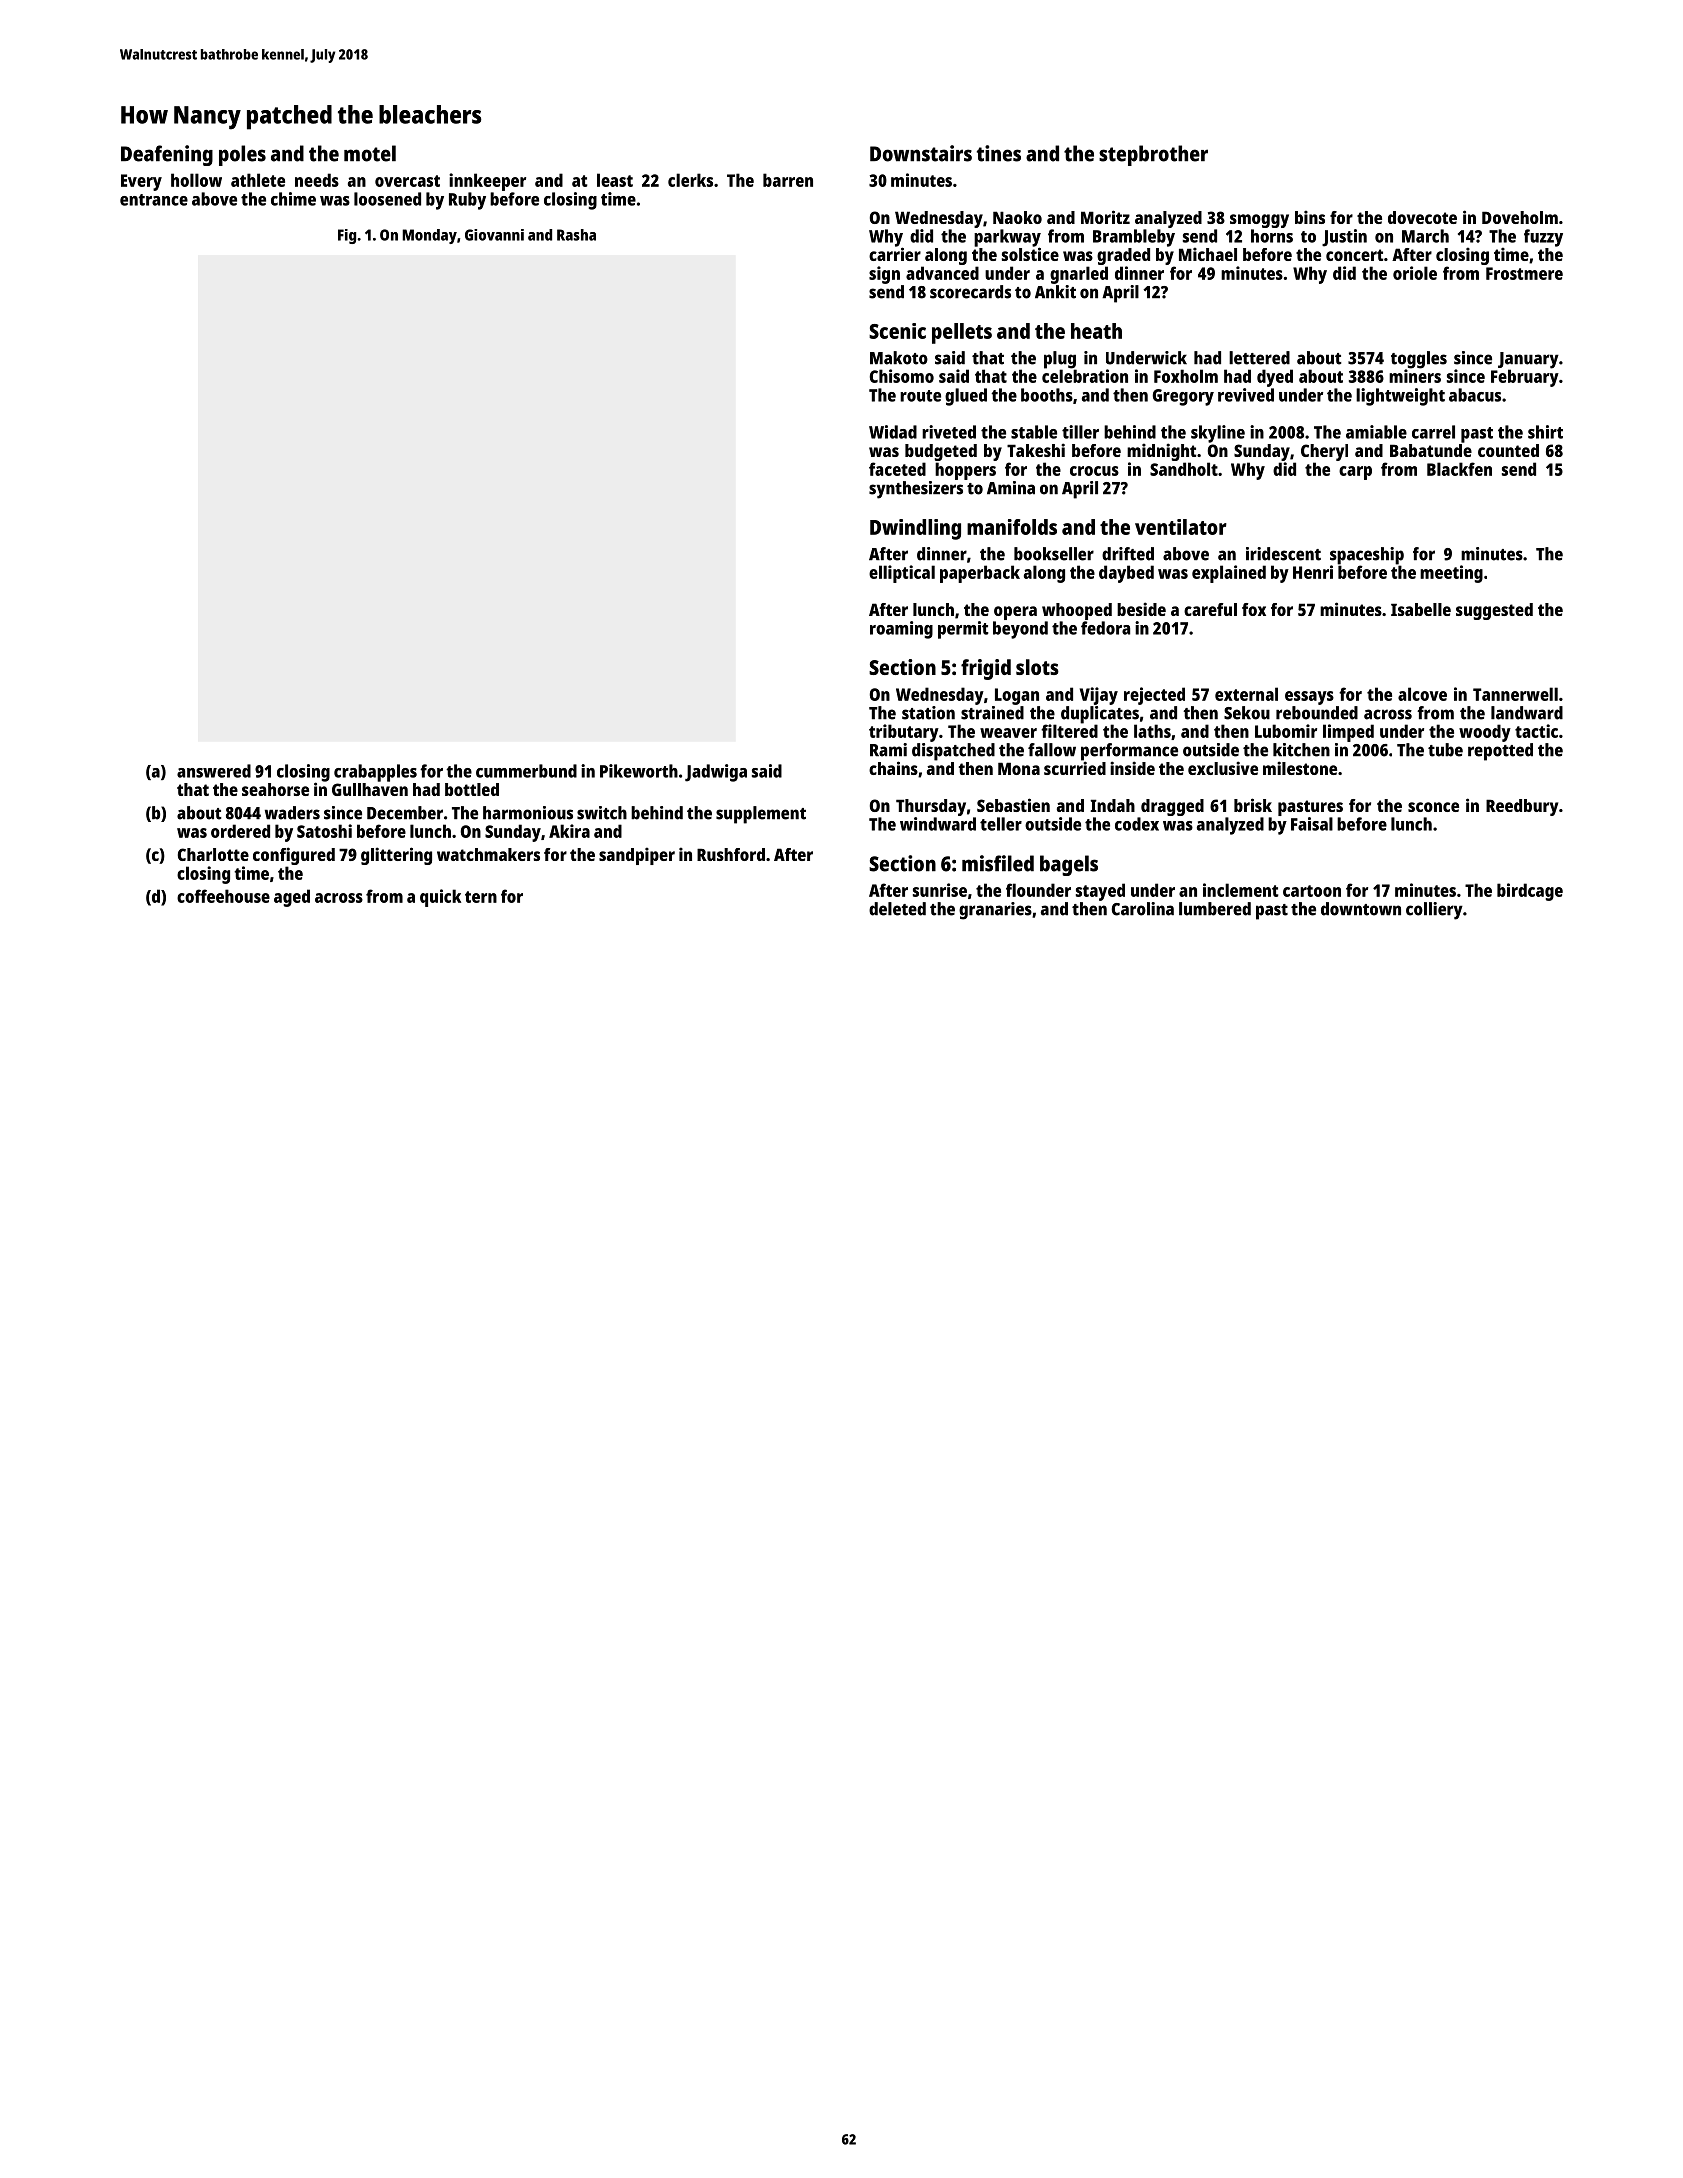 The height and width of the screenshot is (2178, 1683). What do you see at coordinates (970, 292) in the screenshot?
I see `scorecards` at bounding box center [970, 292].
